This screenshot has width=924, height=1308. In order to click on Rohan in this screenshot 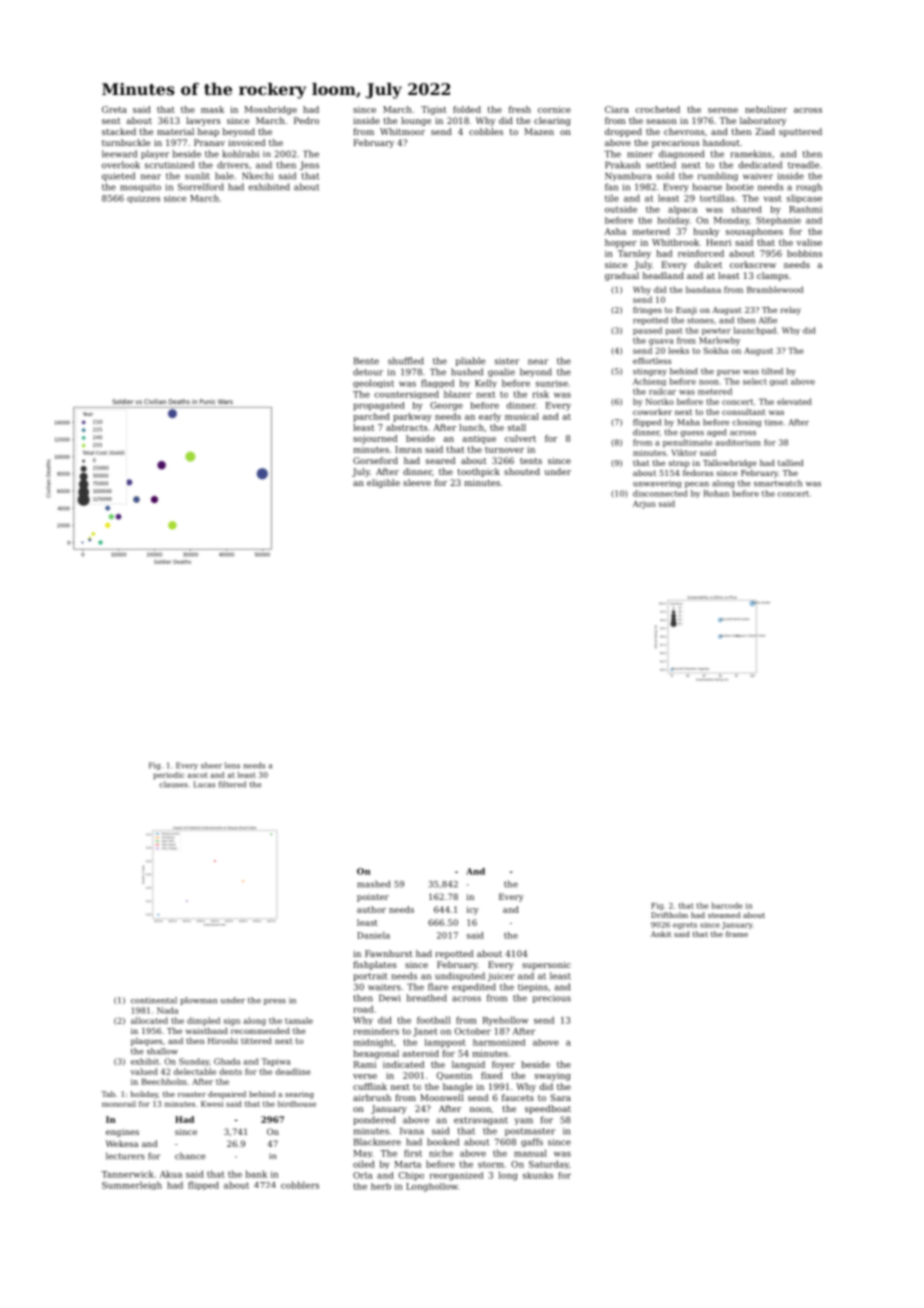, I will do `click(716, 493)`.
